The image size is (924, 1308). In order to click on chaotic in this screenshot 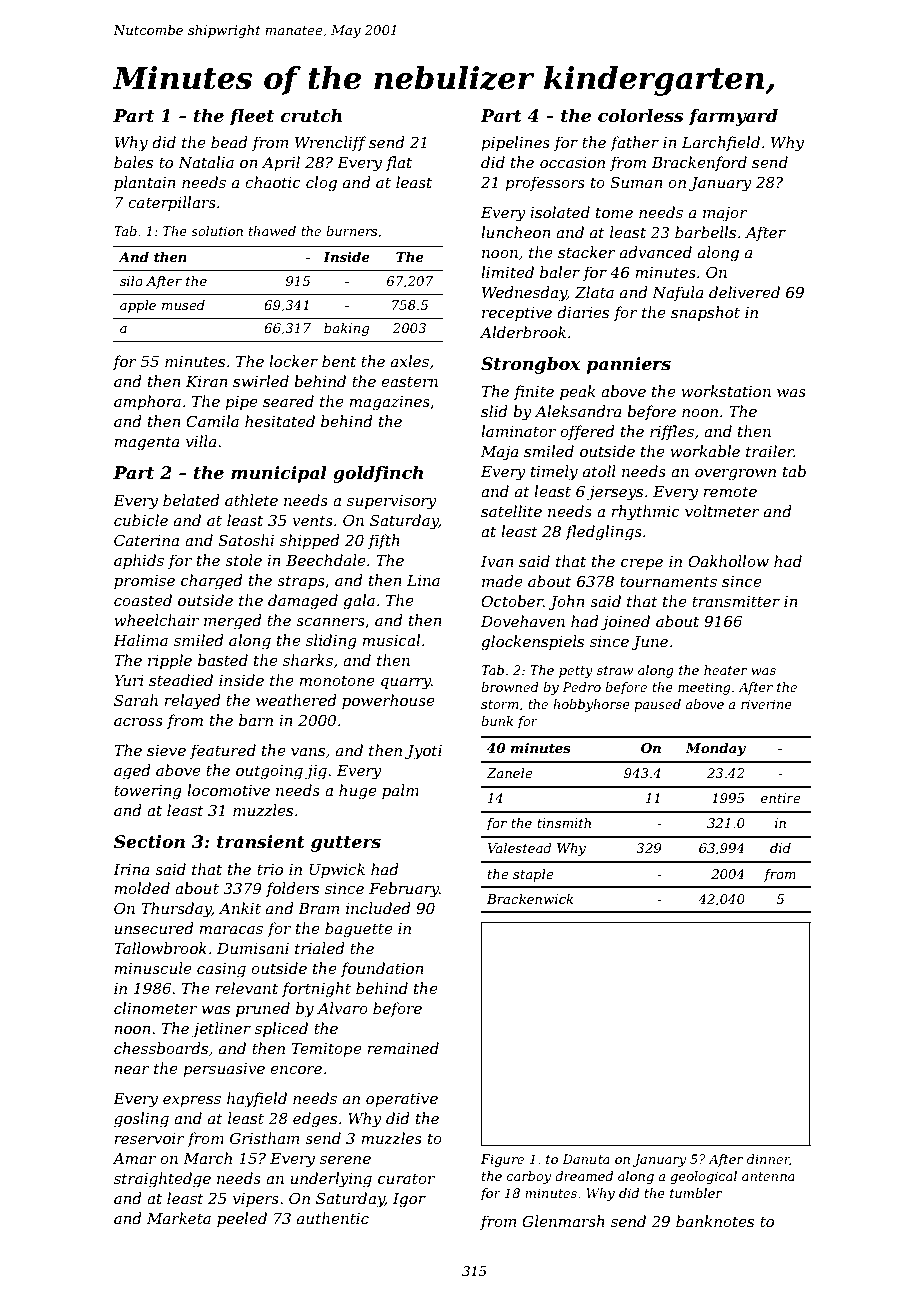, I will do `click(273, 182)`.
